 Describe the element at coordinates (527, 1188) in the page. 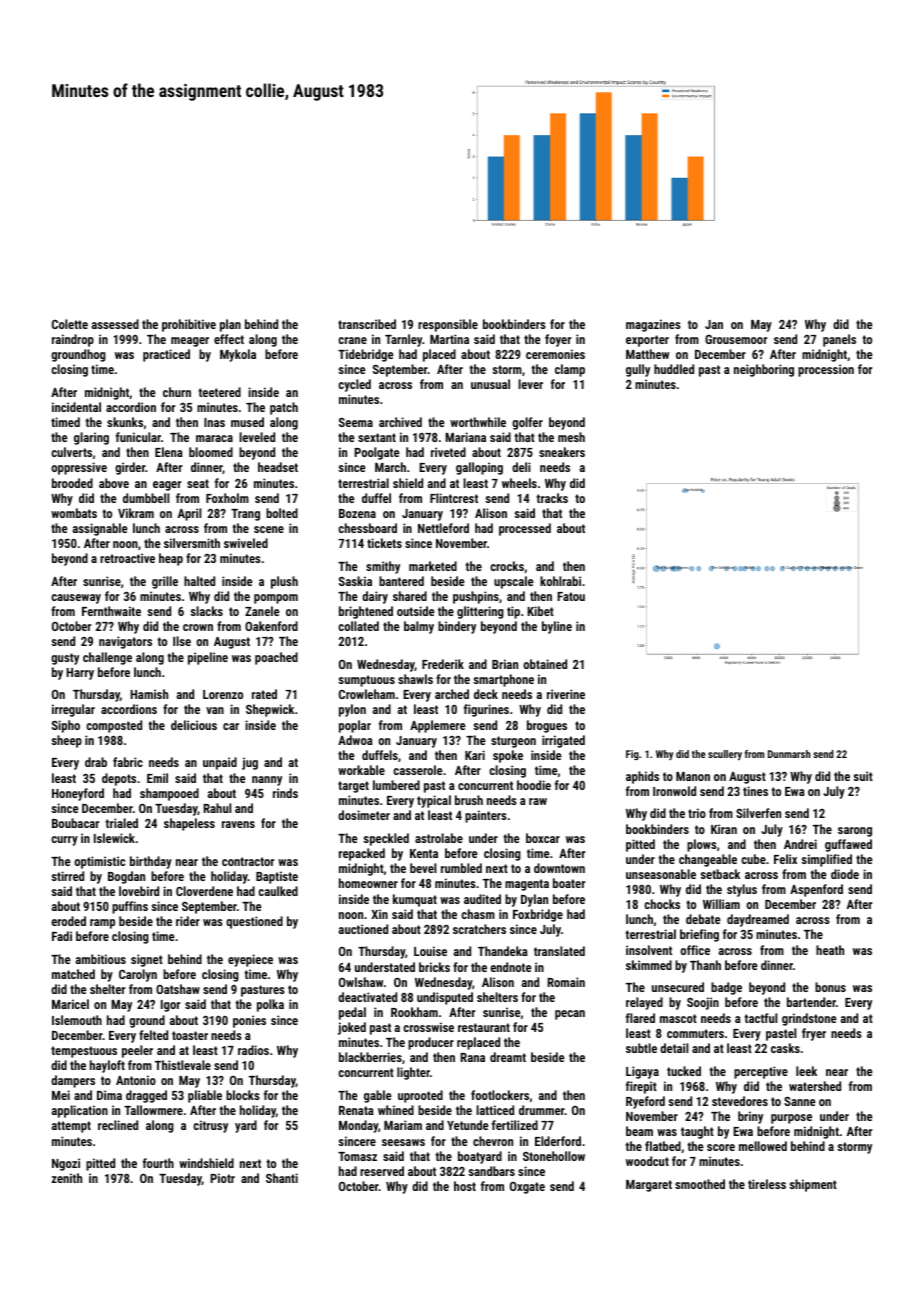

I see `Oxgate` at that location.
